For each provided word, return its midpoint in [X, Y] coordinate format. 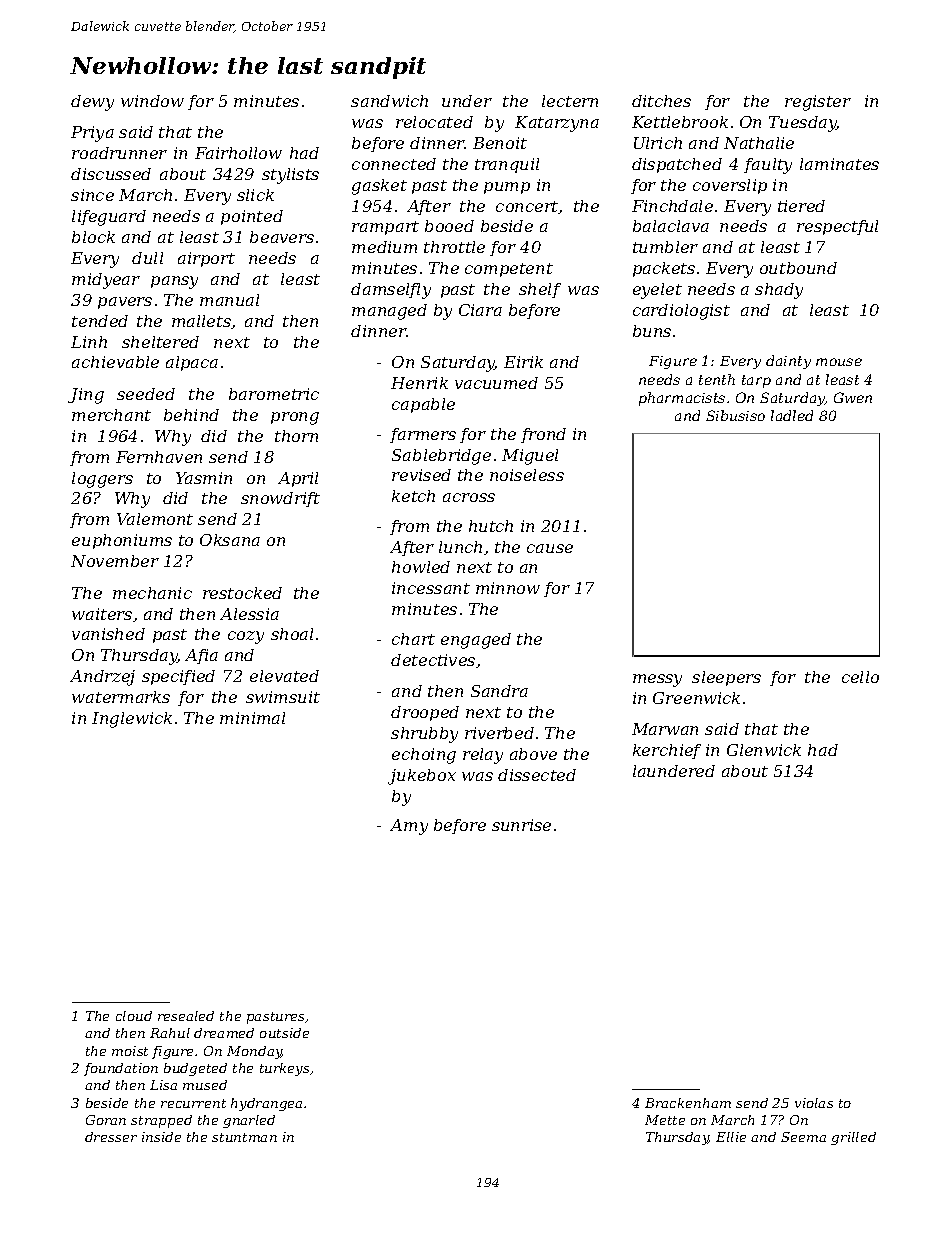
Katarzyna [557, 124]
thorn [296, 436]
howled [421, 567]
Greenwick [696, 698]
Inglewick [132, 720]
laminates [839, 164]
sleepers [726, 678]
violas [814, 1103]
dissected [537, 775]
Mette [665, 1120]
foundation [121, 1069]
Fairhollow [238, 153]
